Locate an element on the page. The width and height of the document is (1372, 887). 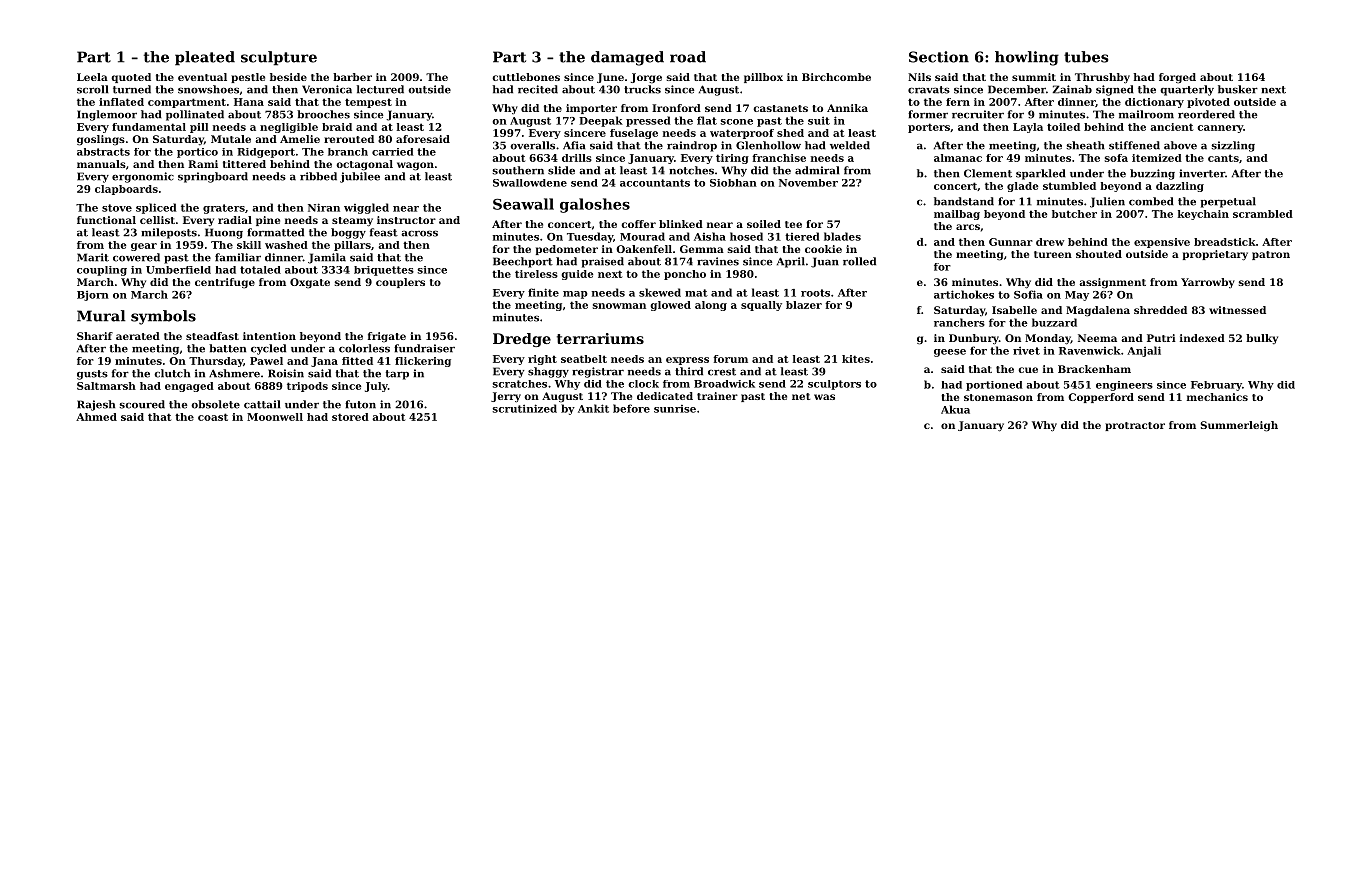
sunrise is located at coordinates (675, 409).
